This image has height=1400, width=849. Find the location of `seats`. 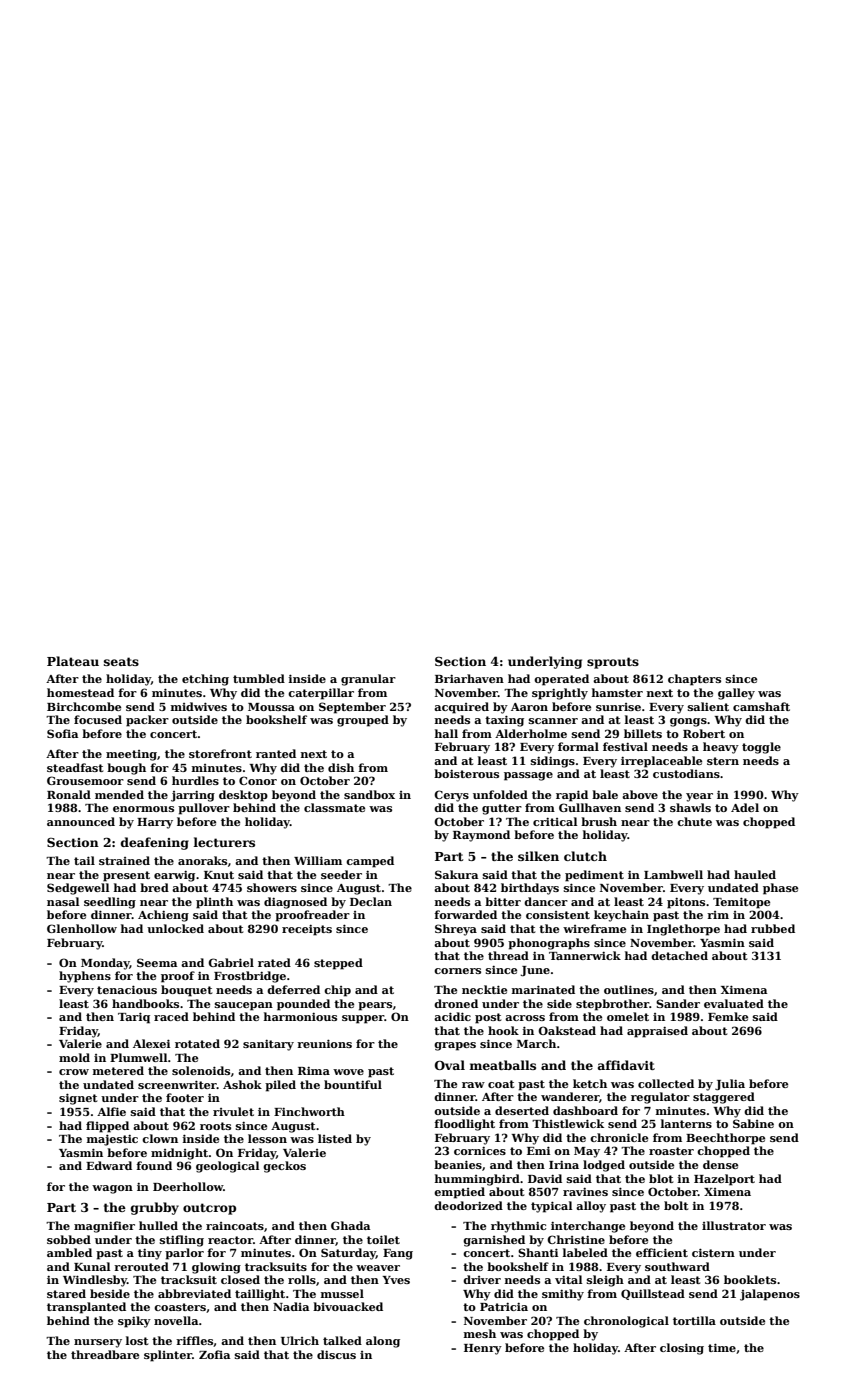

seats is located at coordinates (121, 661).
